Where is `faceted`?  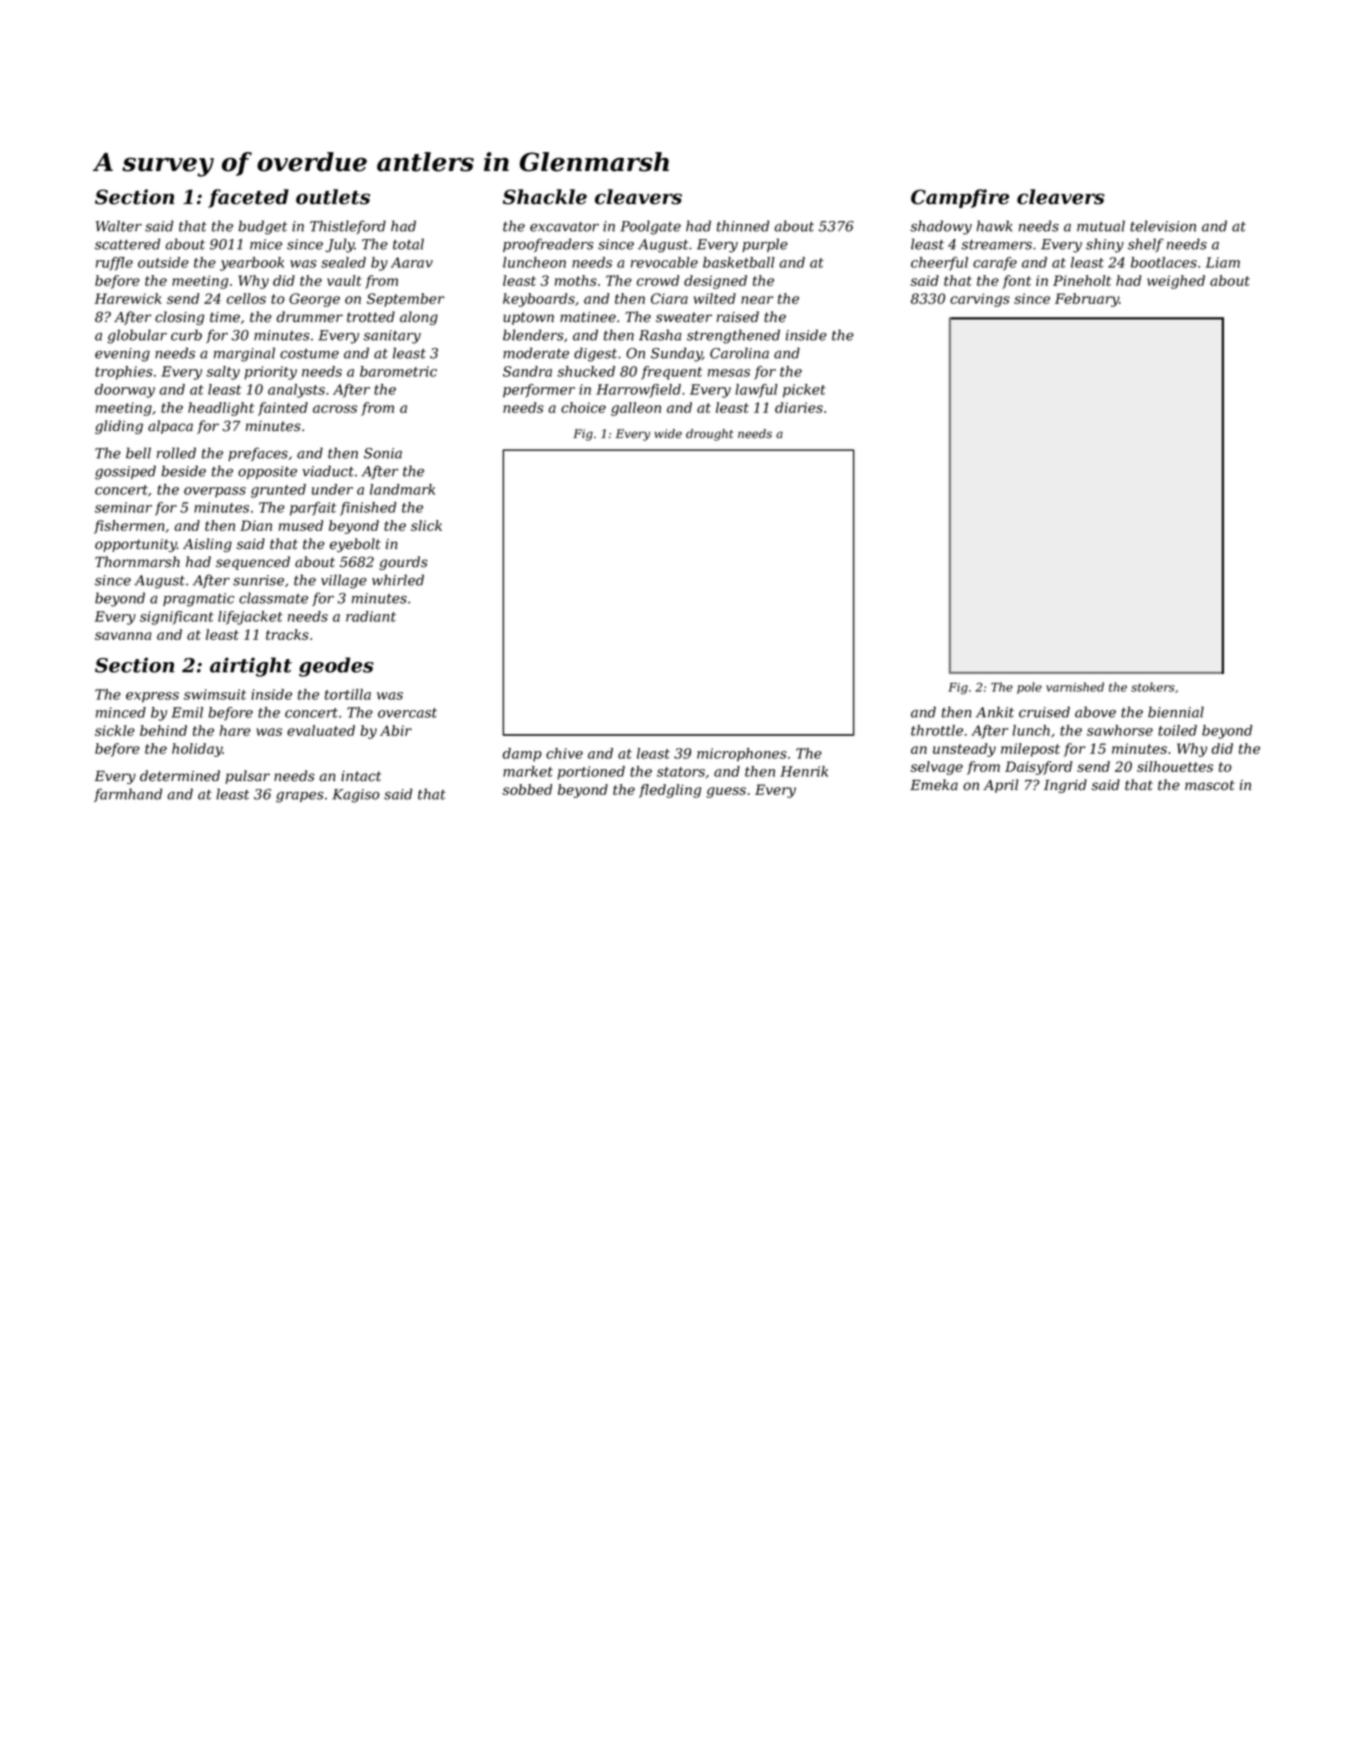 faceted is located at coordinates (248, 198).
